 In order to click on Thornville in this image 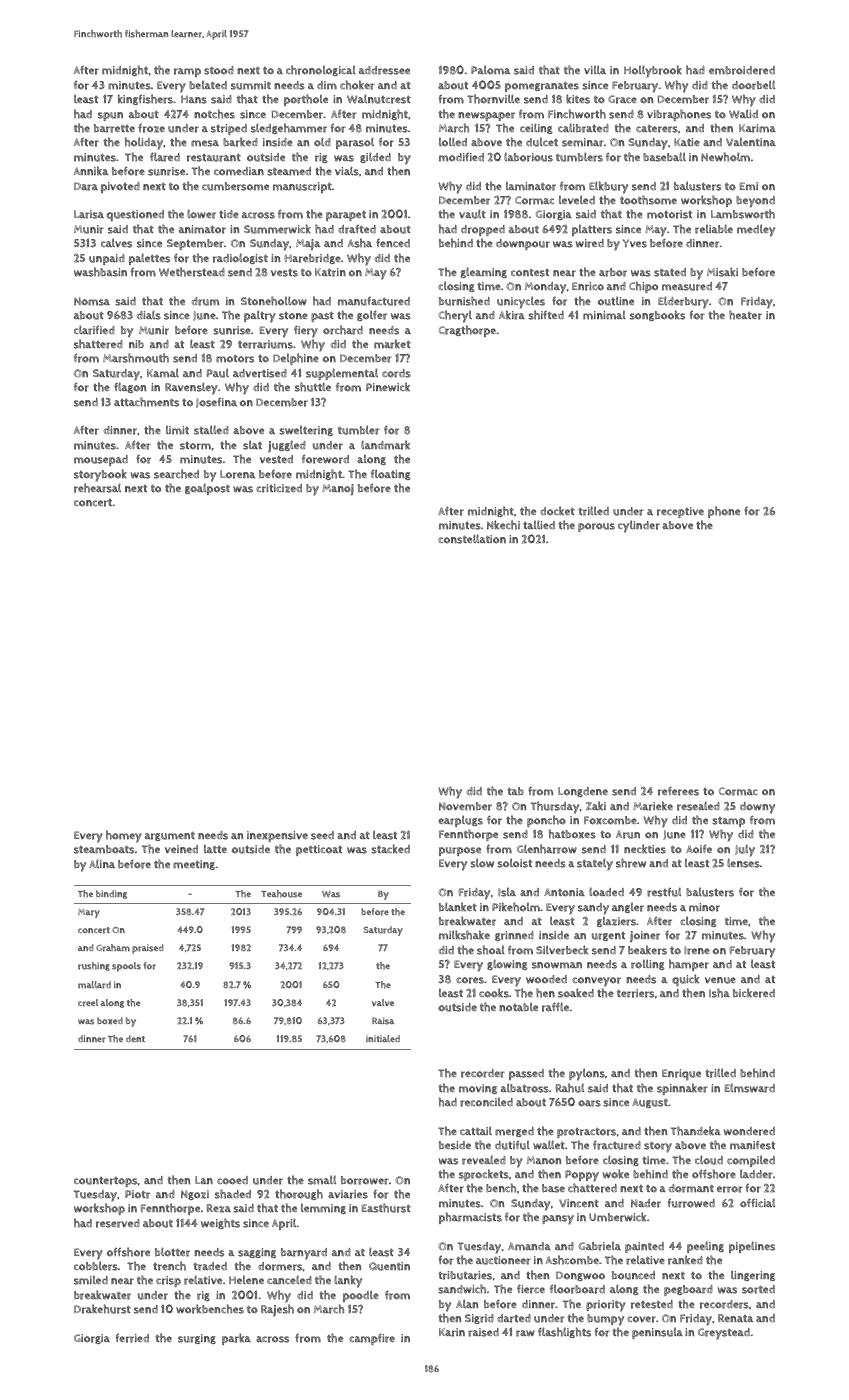, I will do `click(493, 99)`.
